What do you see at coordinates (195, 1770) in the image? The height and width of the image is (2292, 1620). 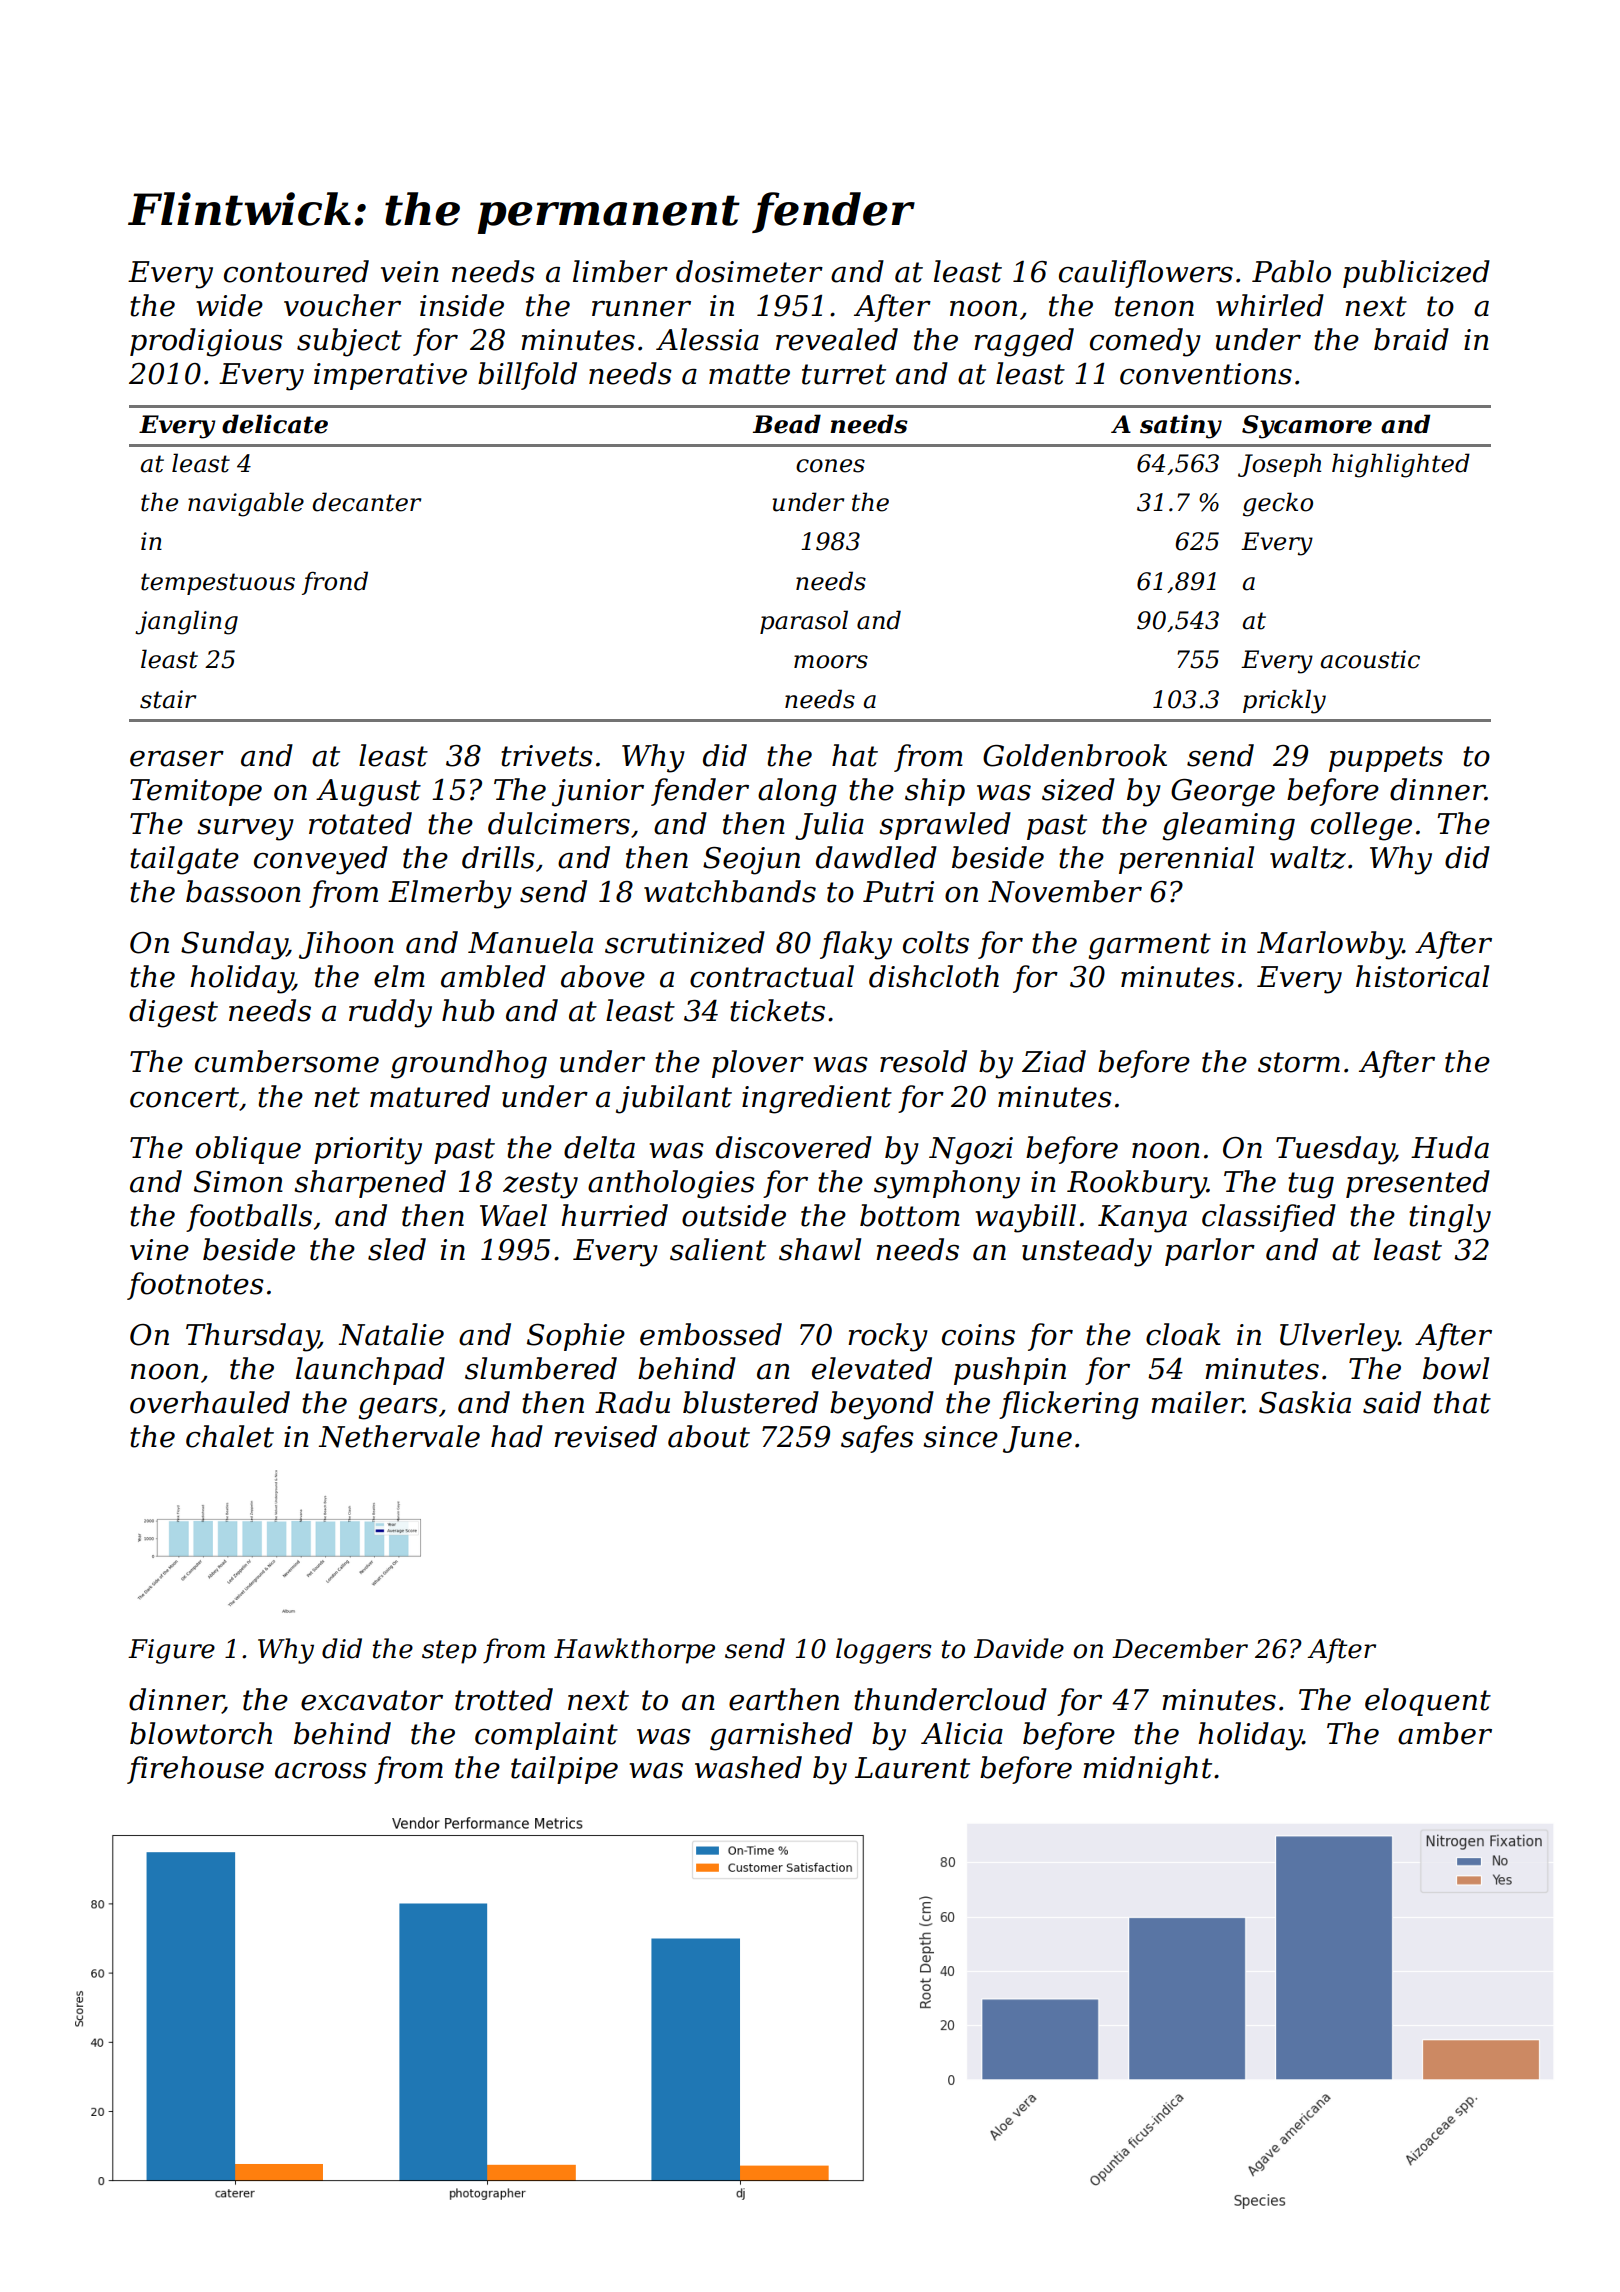 I see `firehouse` at bounding box center [195, 1770].
